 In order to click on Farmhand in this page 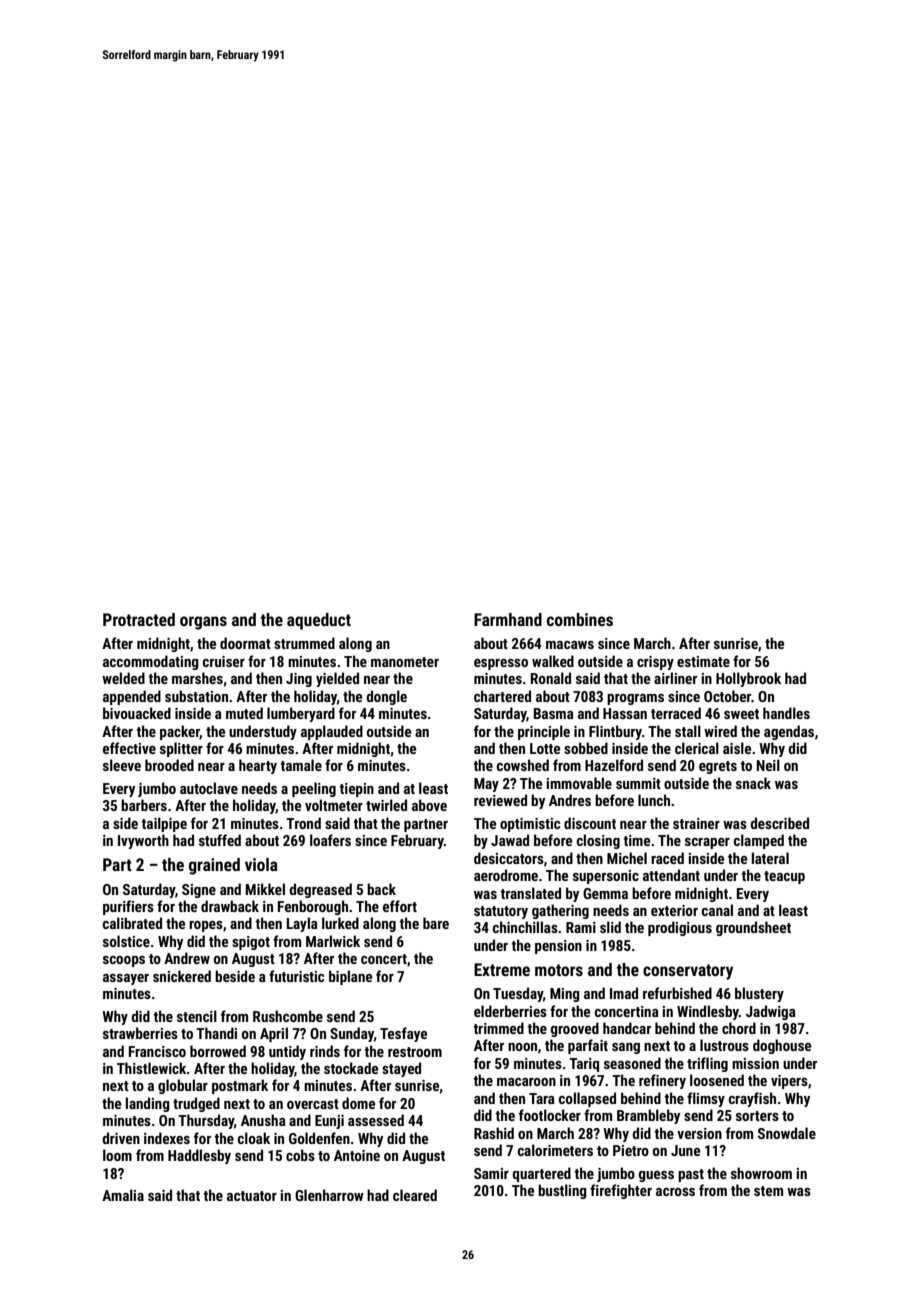, I will do `click(508, 619)`.
